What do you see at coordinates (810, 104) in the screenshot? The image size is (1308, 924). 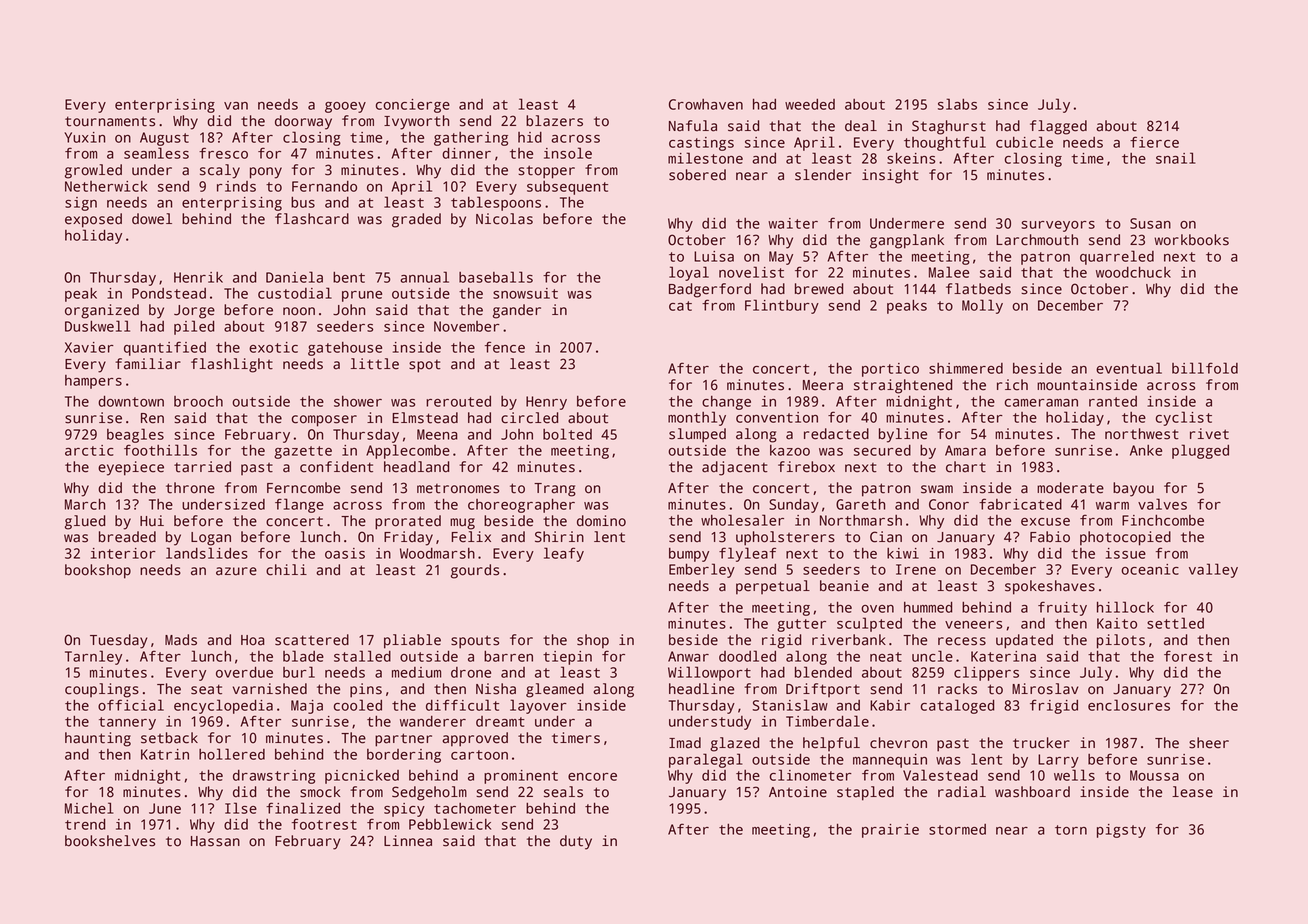 I see `weeded` at bounding box center [810, 104].
